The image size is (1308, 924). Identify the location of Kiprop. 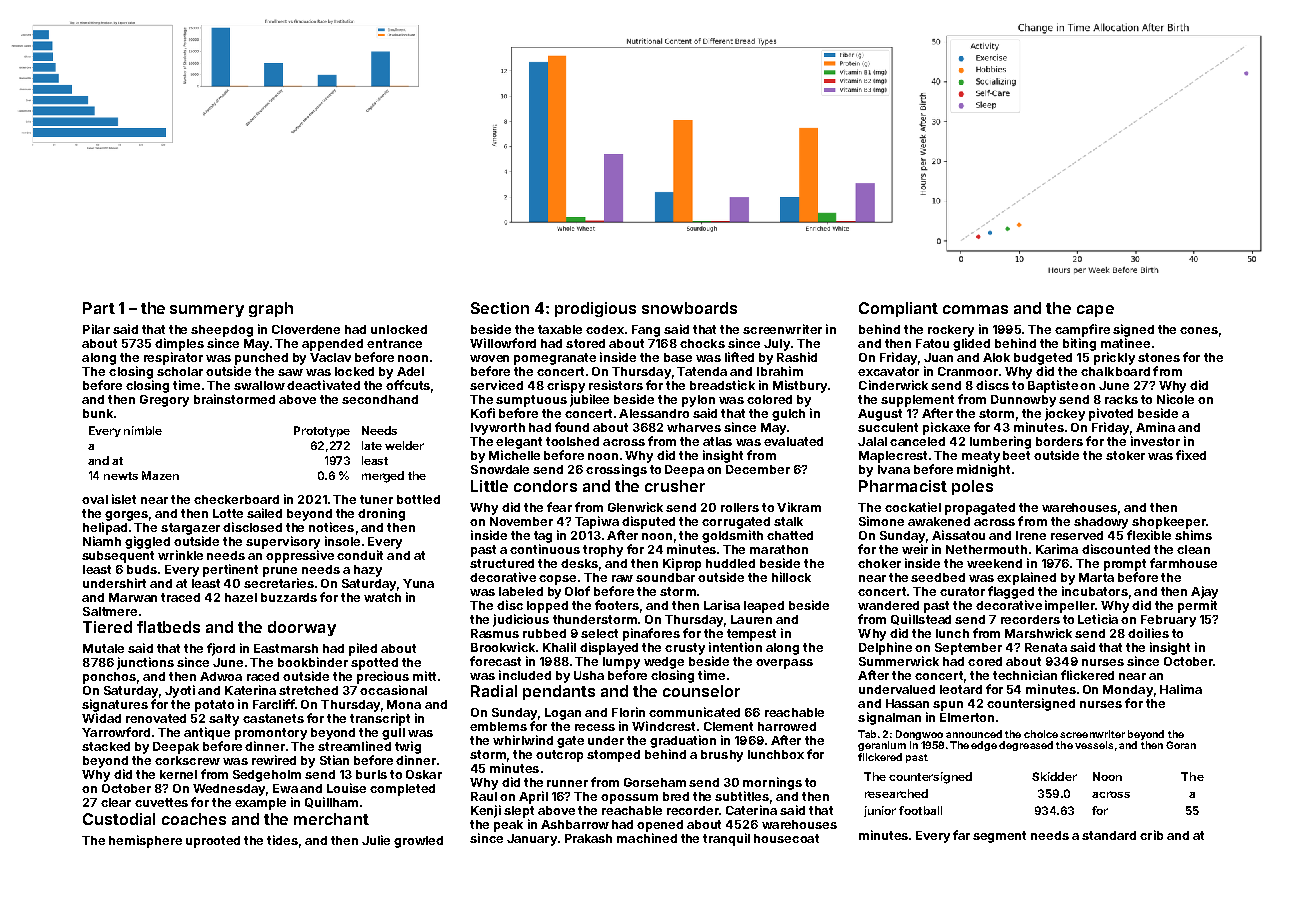
(682, 564).
